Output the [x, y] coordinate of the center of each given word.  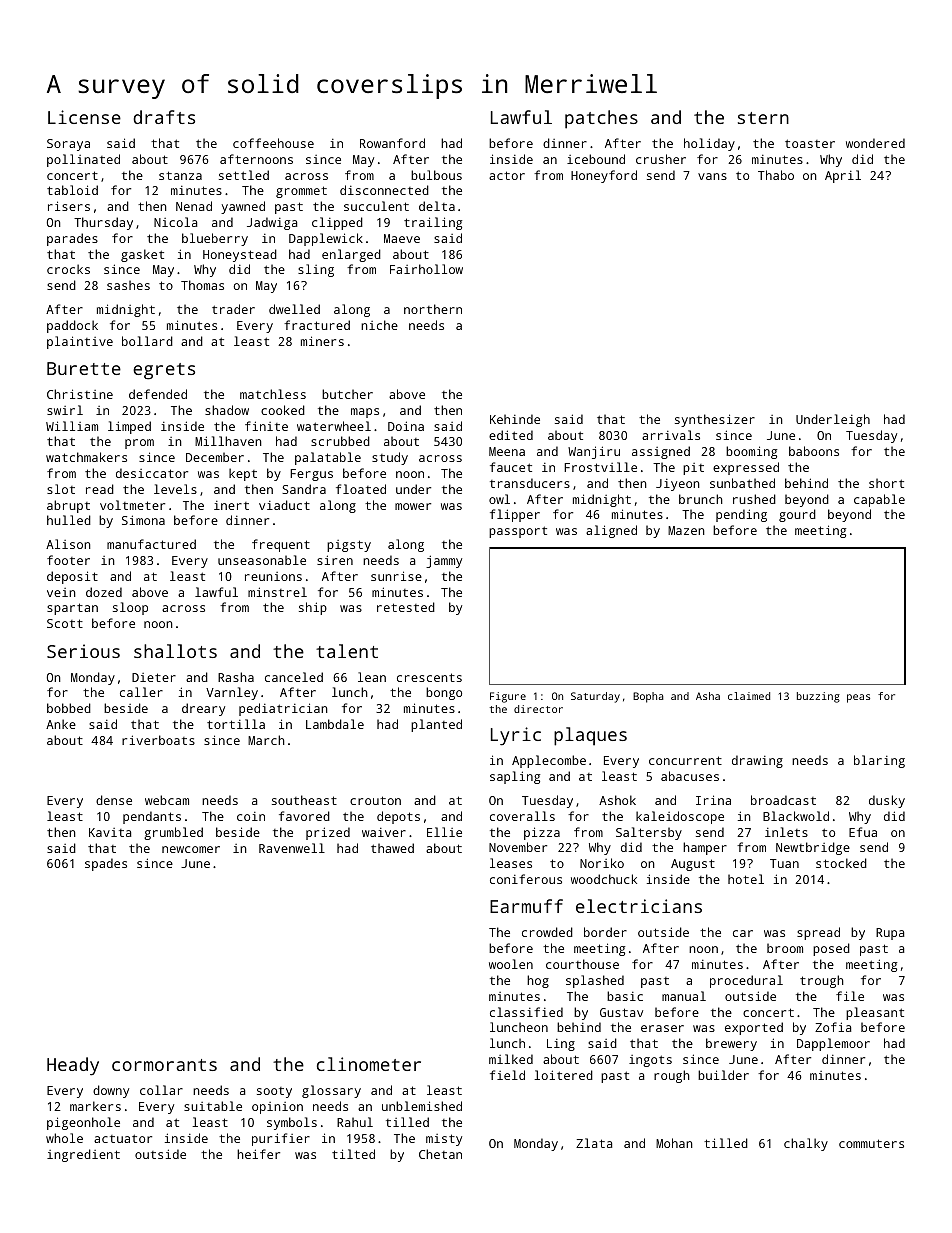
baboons [814, 451]
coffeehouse [273, 143]
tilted [353, 1154]
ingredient [83, 1155]
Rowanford [392, 143]
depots [398, 817]
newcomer [191, 849]
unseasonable [262, 560]
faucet [511, 467]
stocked [841, 863]
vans [712, 176]
